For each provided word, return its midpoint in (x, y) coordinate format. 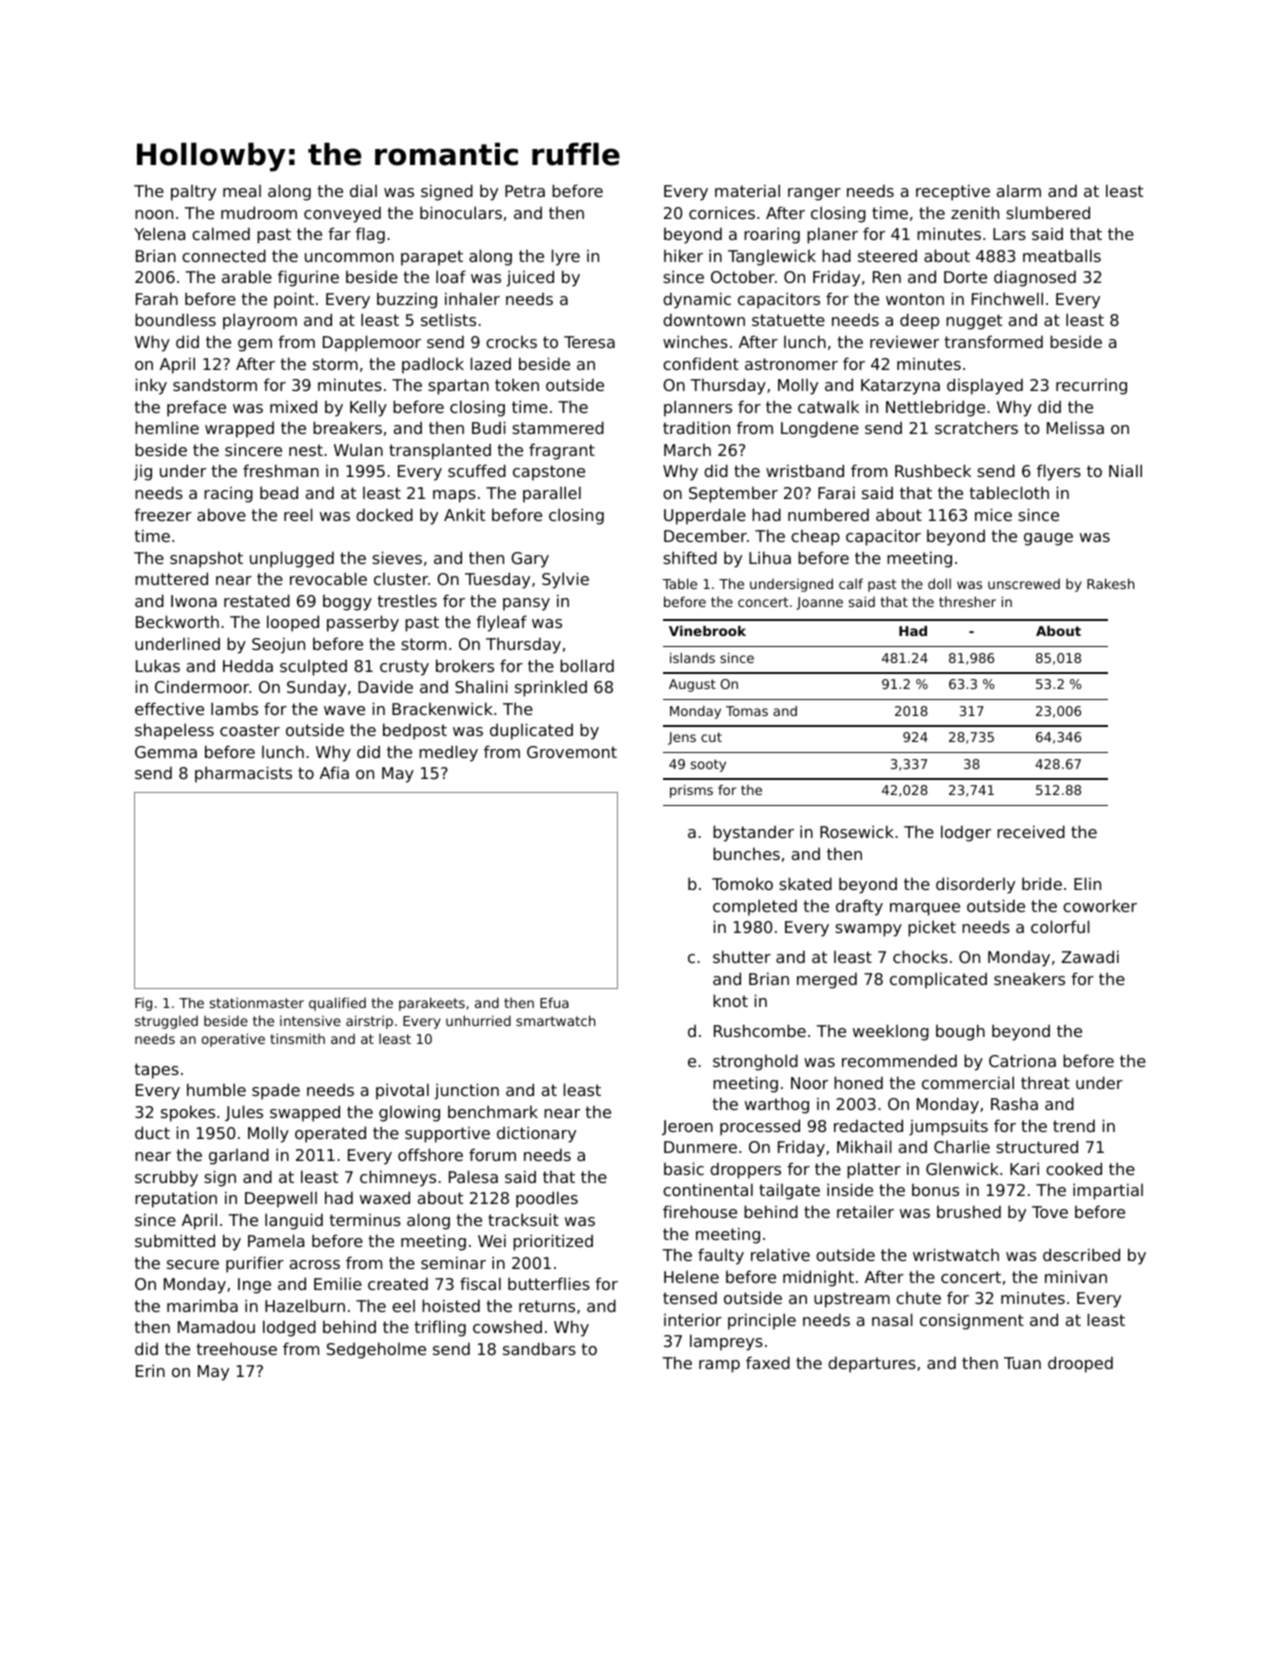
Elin (1087, 883)
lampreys (726, 1342)
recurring (1091, 386)
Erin (150, 1370)
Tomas (747, 711)
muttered (171, 578)
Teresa (589, 342)
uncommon (349, 257)
